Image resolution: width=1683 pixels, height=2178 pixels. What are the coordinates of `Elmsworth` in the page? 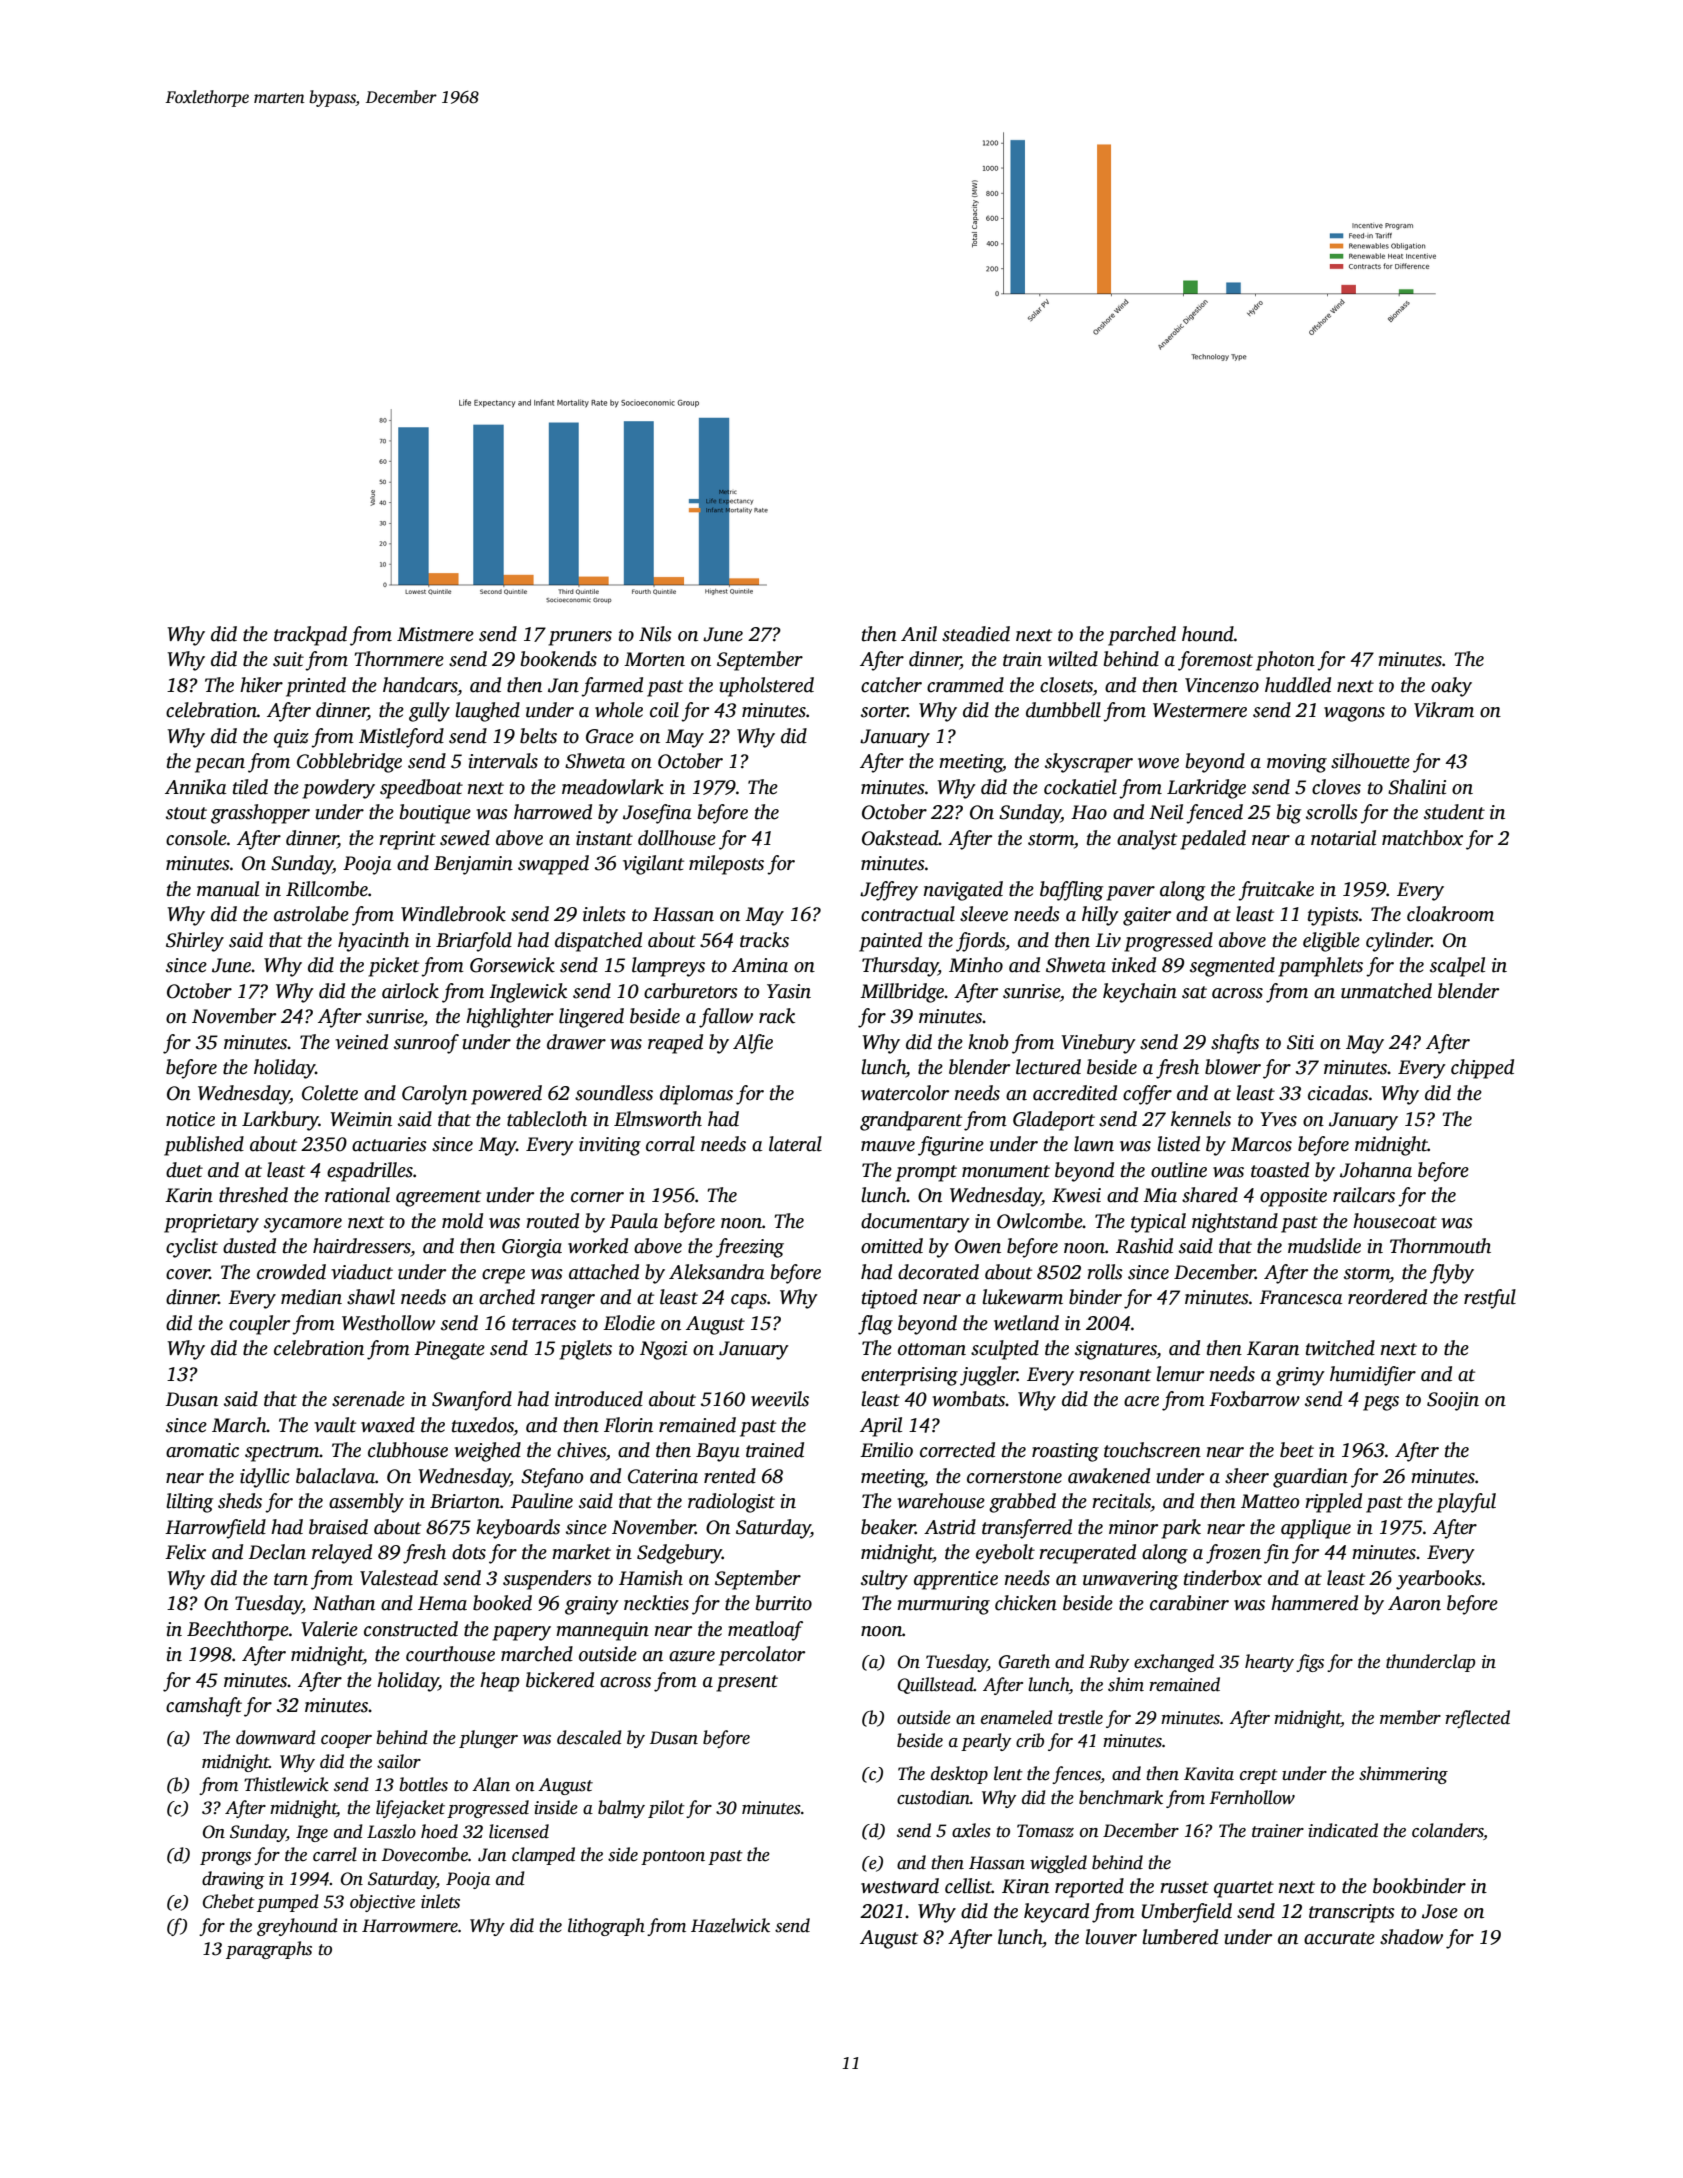 It's located at (658, 1119).
